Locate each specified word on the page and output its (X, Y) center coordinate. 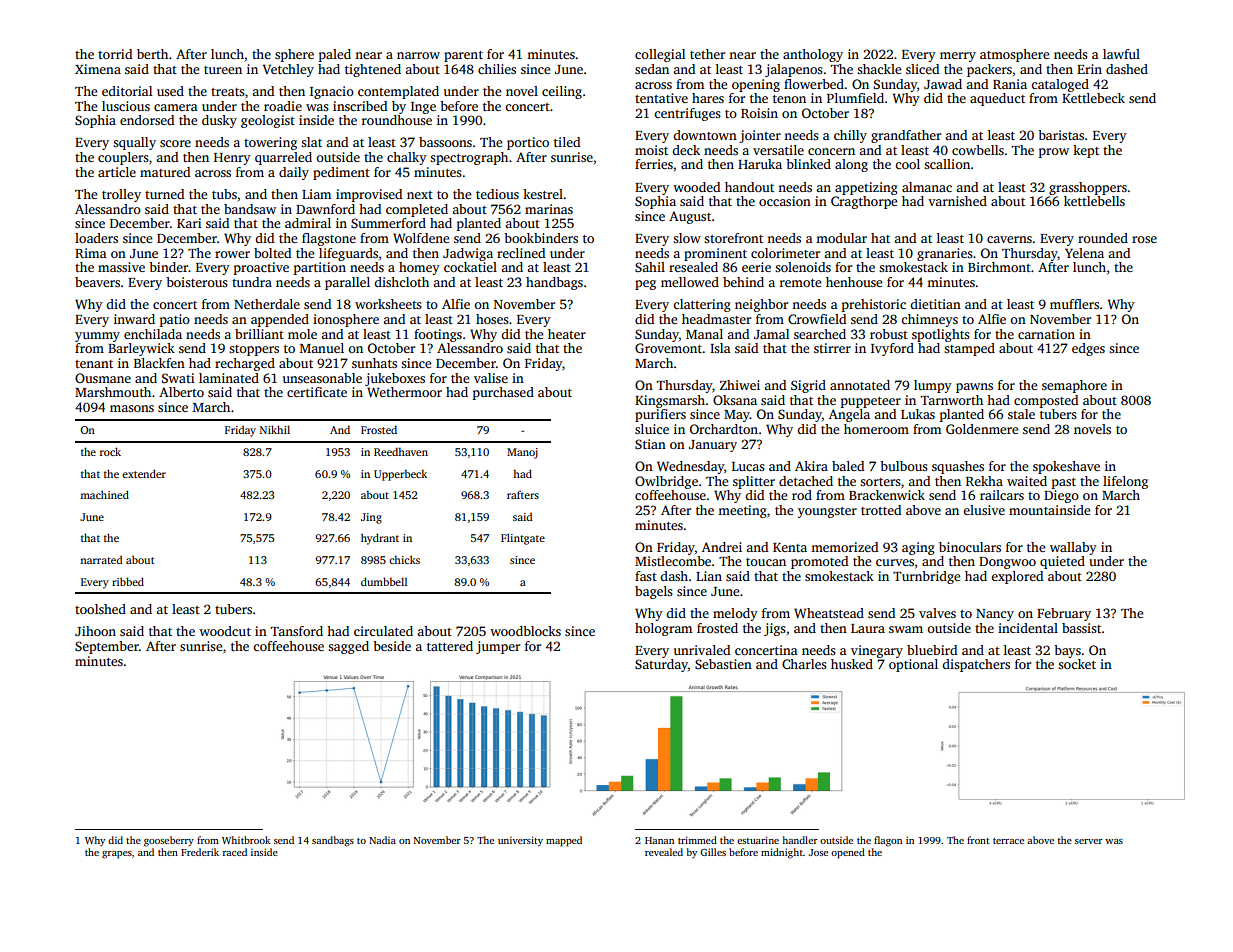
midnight (782, 853)
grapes (117, 855)
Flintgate (523, 539)
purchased (503, 393)
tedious (497, 194)
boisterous (197, 282)
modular (841, 238)
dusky (219, 121)
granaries (945, 254)
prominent (715, 254)
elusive (984, 510)
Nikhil (275, 429)
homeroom (876, 429)
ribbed (128, 581)
